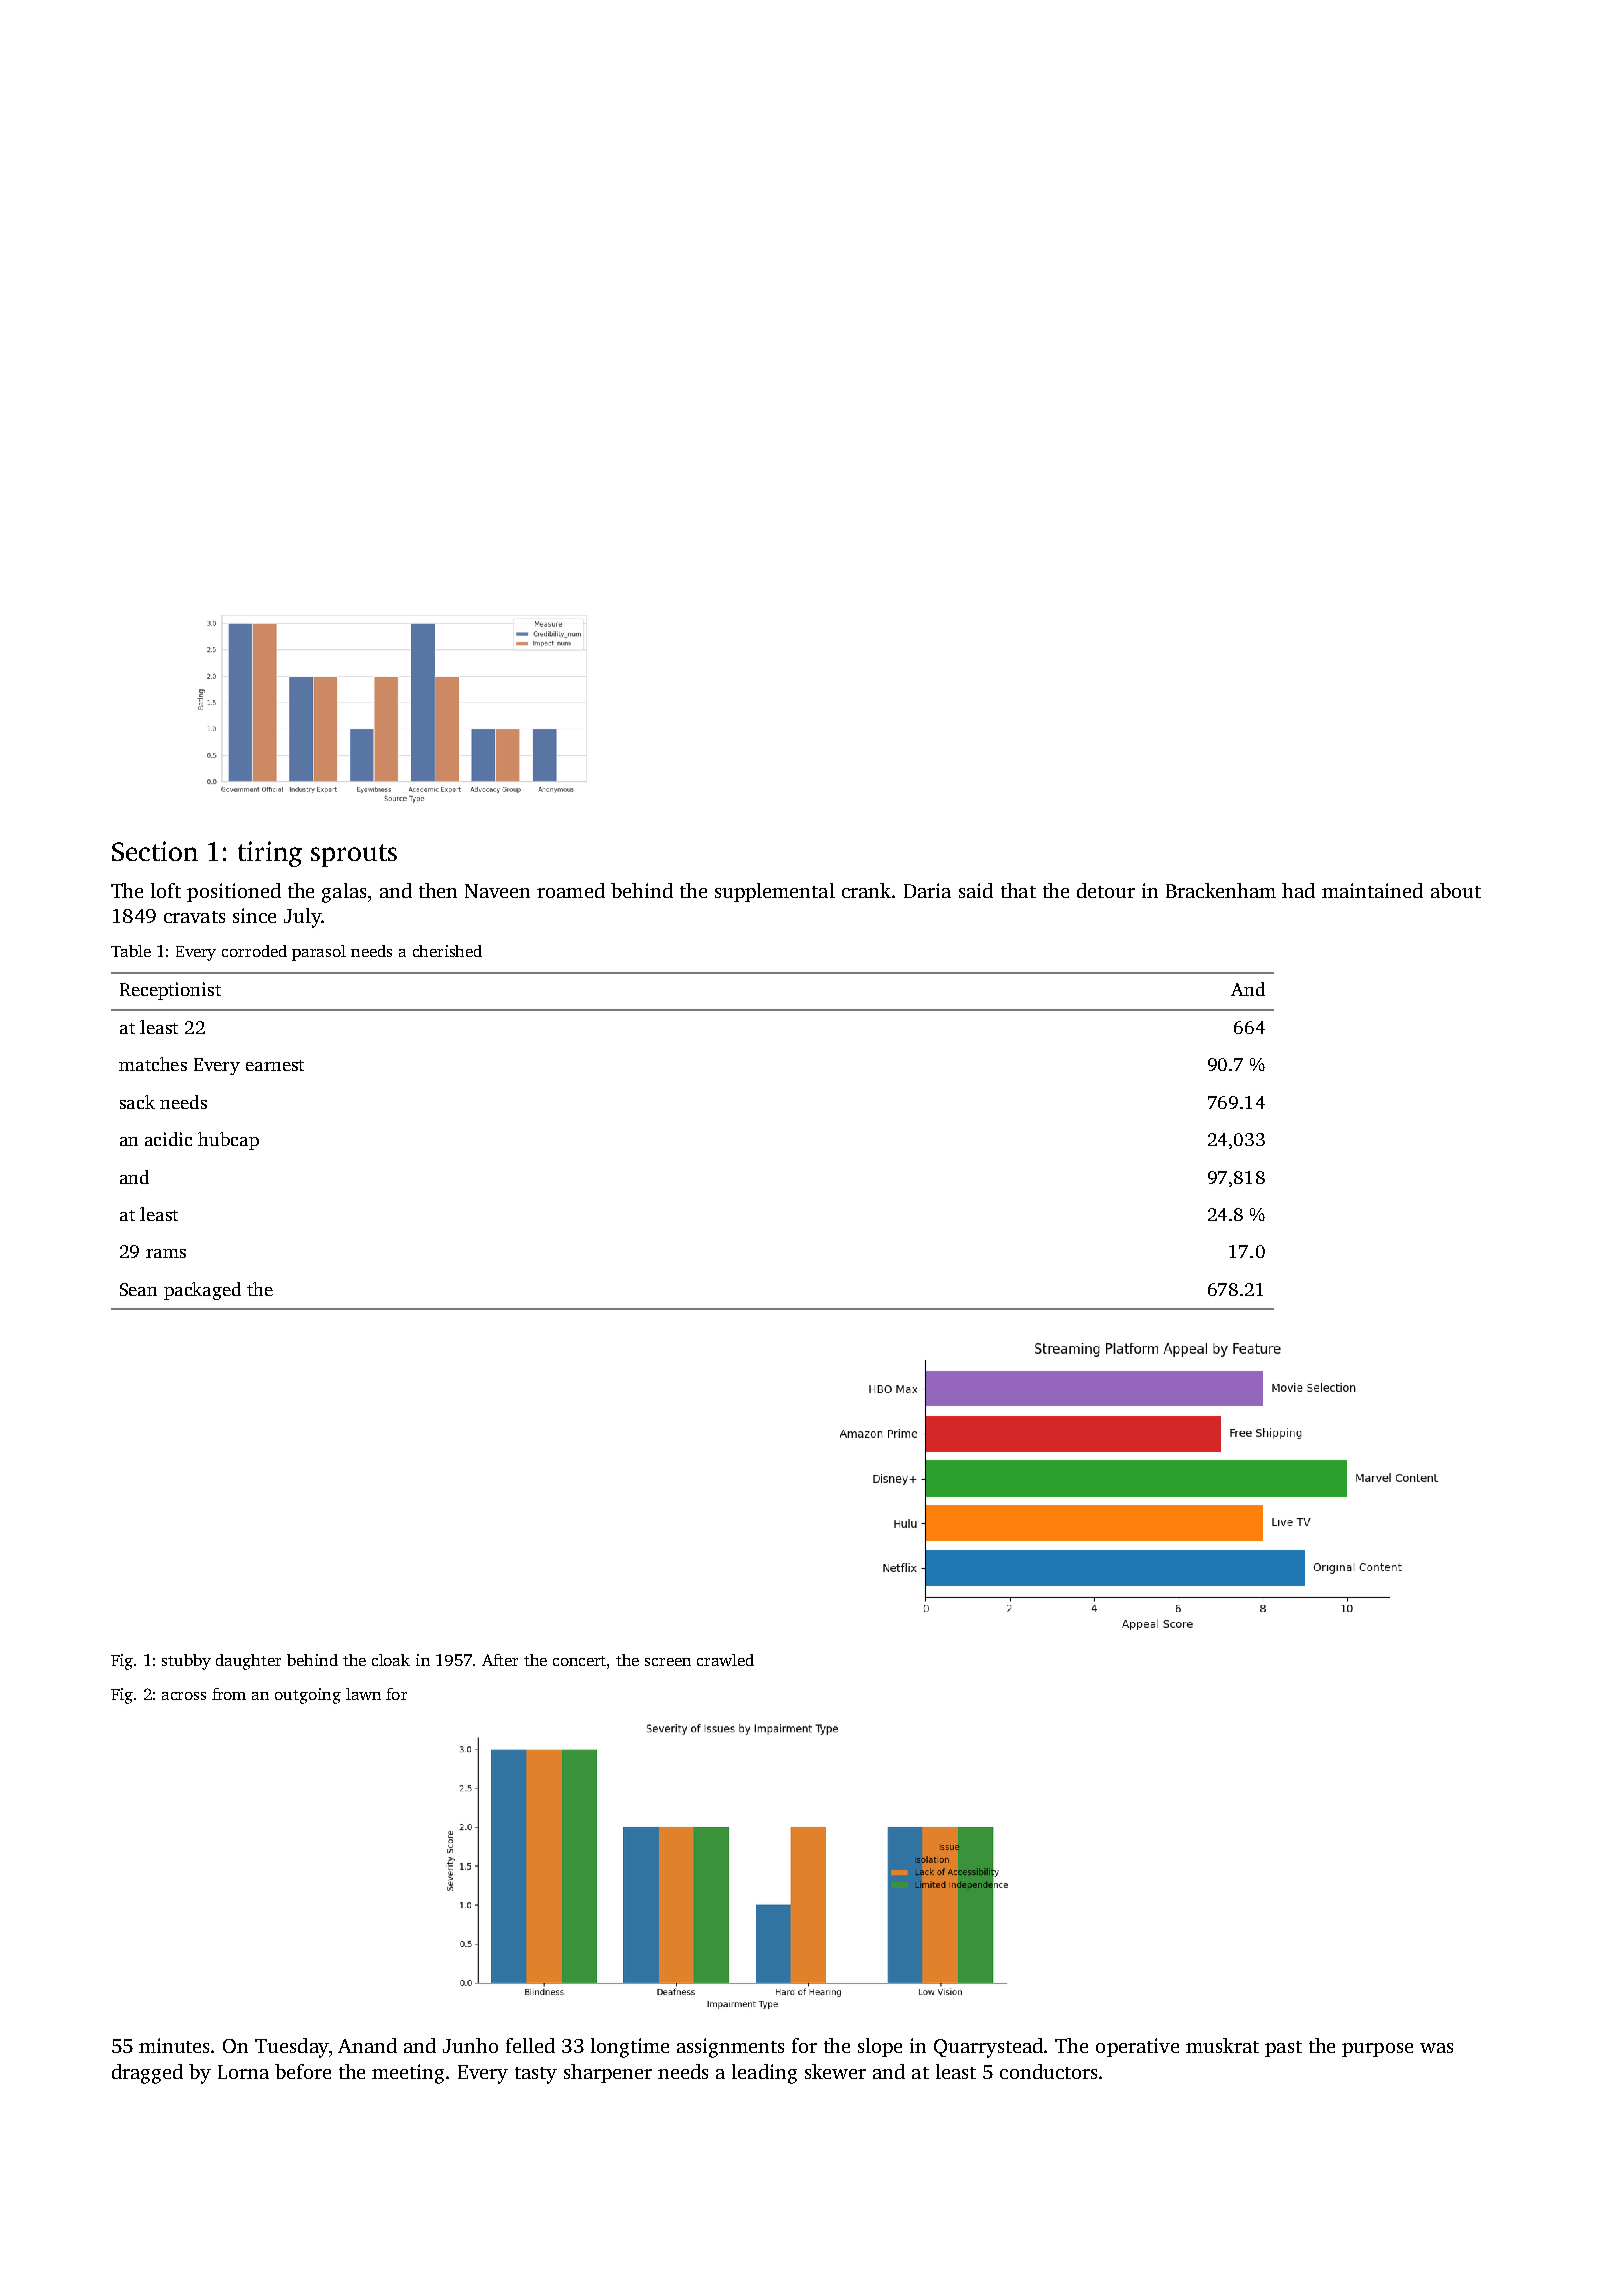  What do you see at coordinates (470, 2045) in the screenshot?
I see `Junho` at bounding box center [470, 2045].
